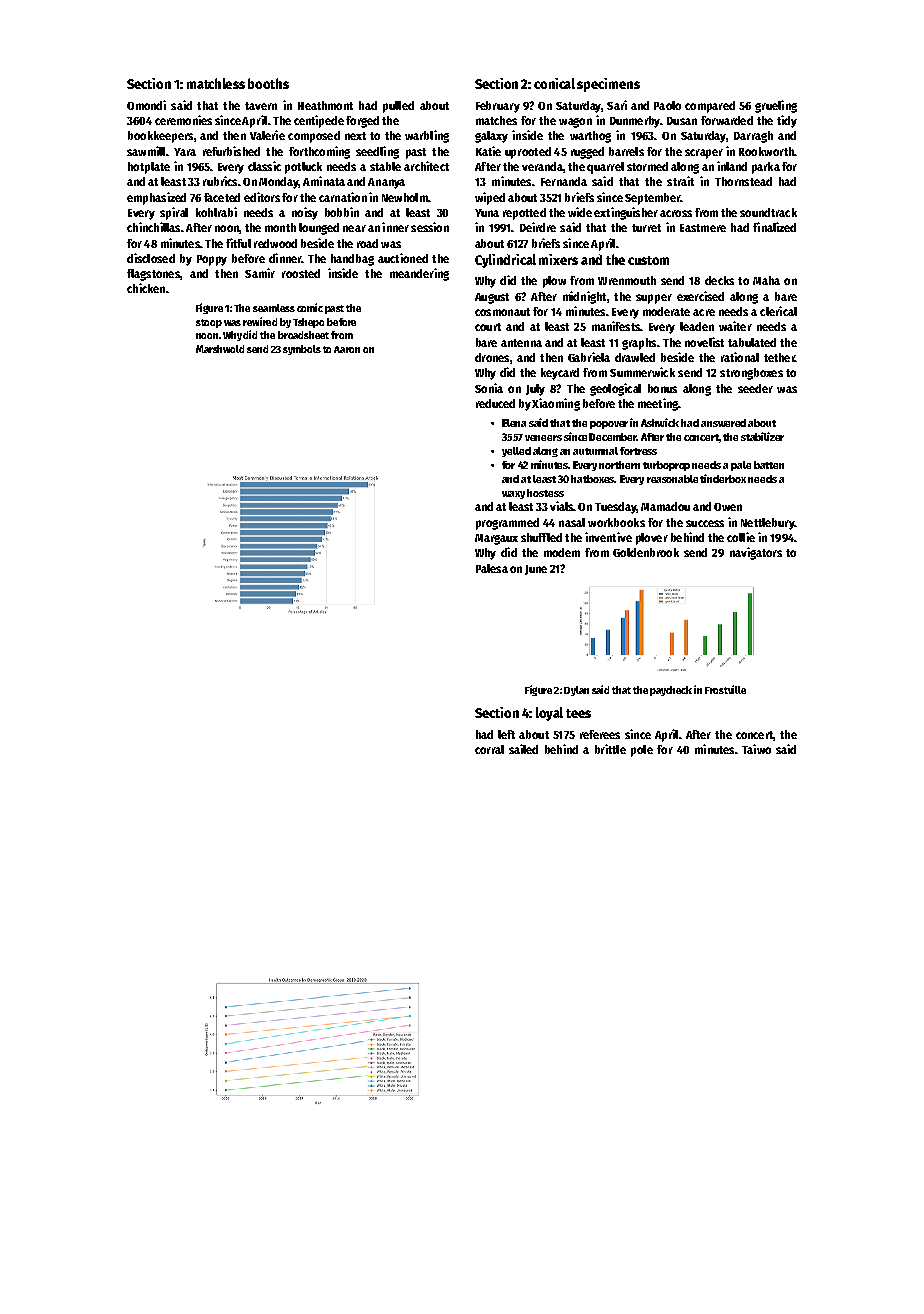 This image has width=924, height=1314. Describe the element at coordinates (216, 83) in the image. I see `matchless` at that location.
